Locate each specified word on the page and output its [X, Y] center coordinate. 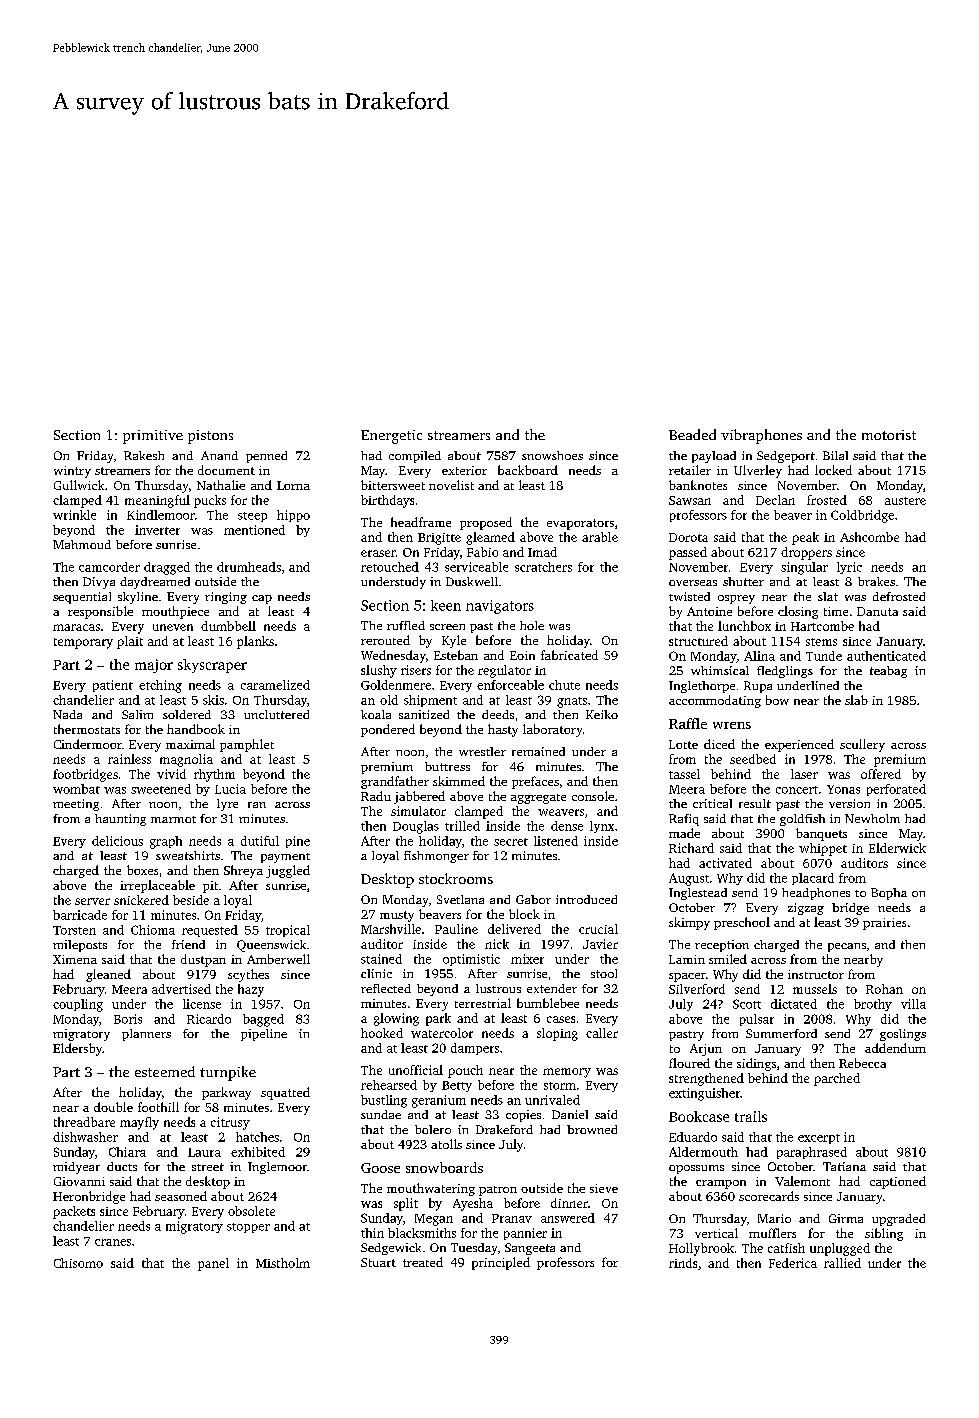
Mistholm [283, 1263]
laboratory [552, 730]
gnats [572, 702]
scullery [862, 745]
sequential [82, 598]
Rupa [758, 687]
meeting [76, 805]
